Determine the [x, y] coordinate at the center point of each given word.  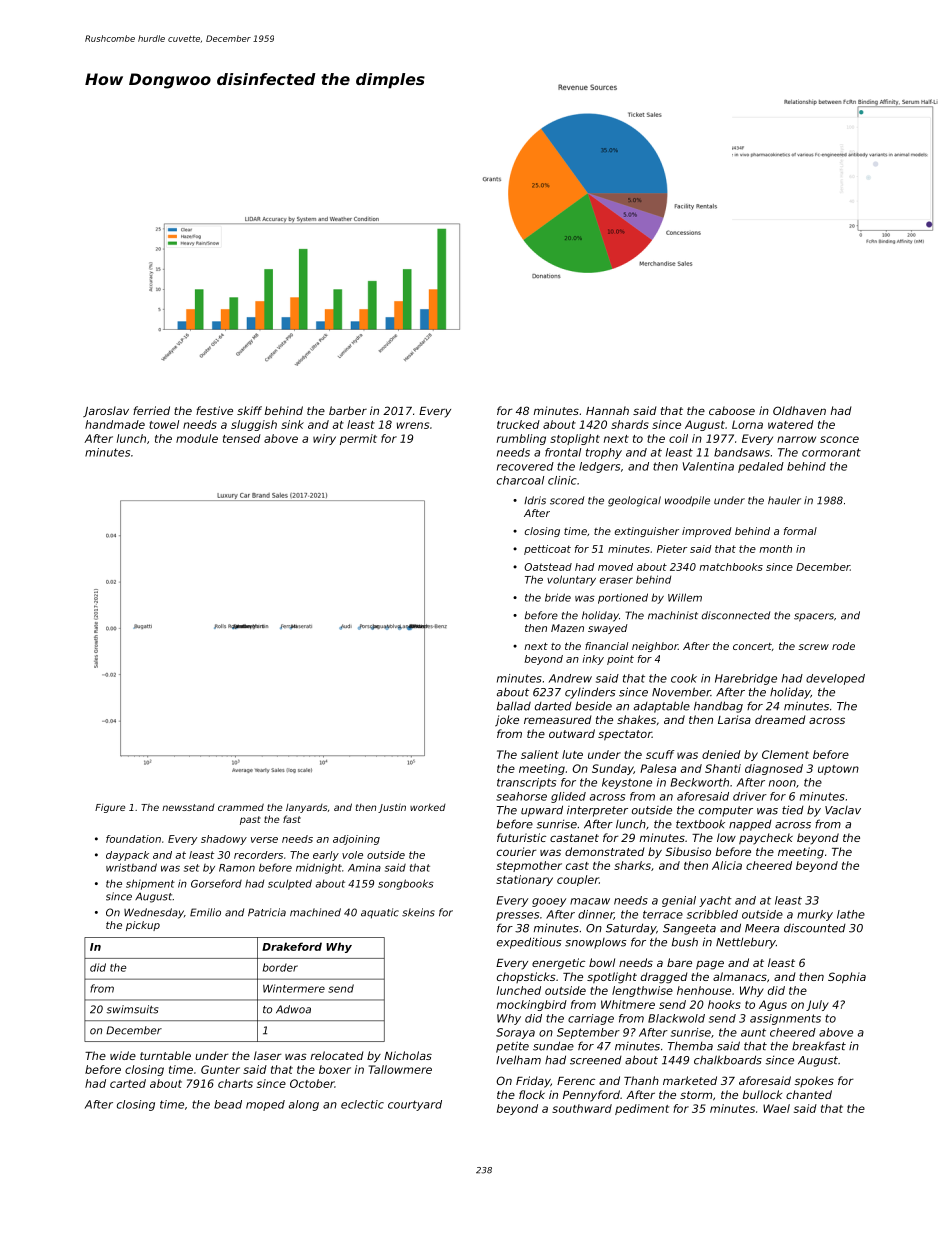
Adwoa [293, 1009]
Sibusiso [688, 851]
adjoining [356, 840]
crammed [241, 807]
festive [214, 410]
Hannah [607, 410]
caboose [732, 410]
